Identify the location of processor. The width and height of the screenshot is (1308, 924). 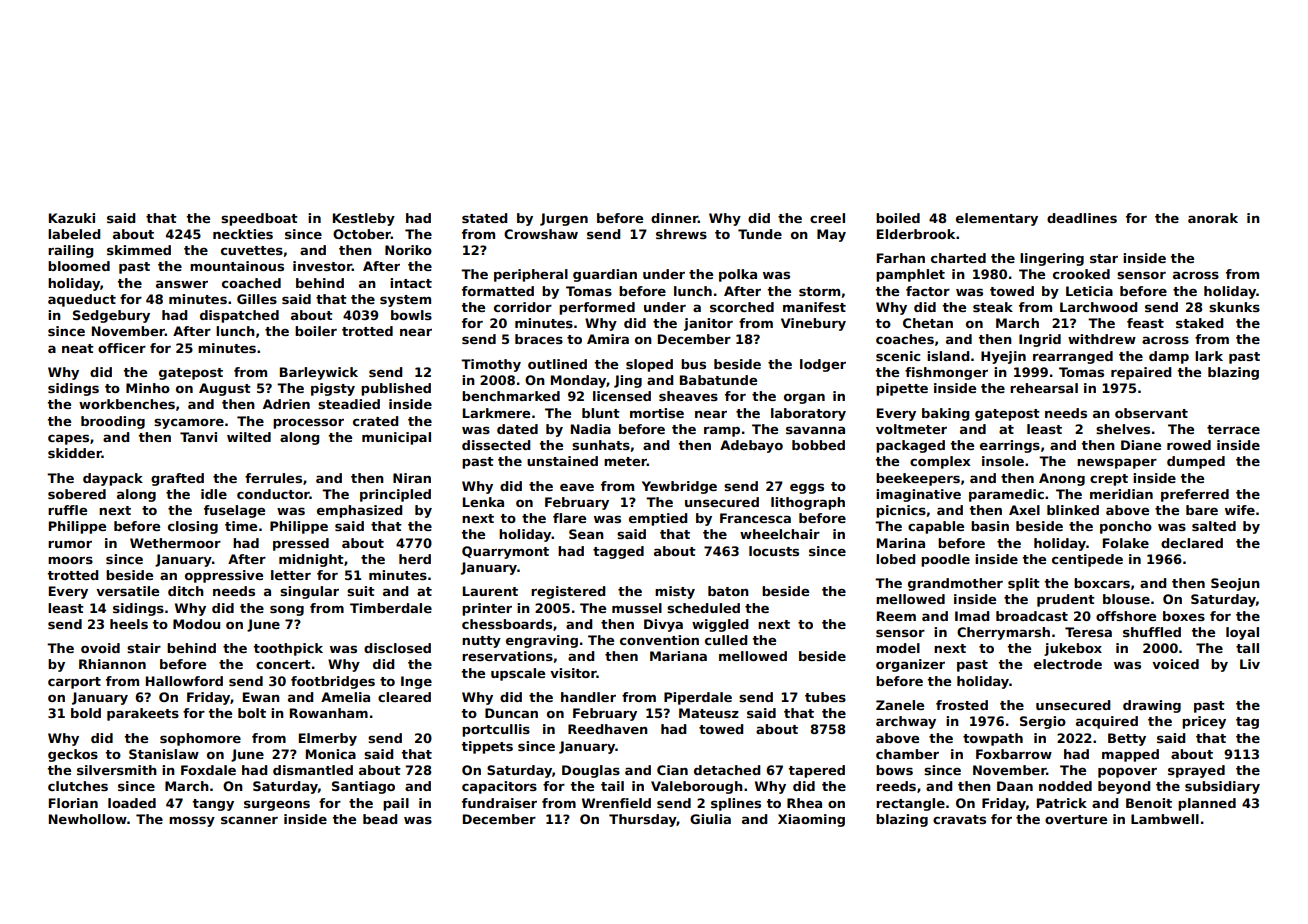
(308, 423).
